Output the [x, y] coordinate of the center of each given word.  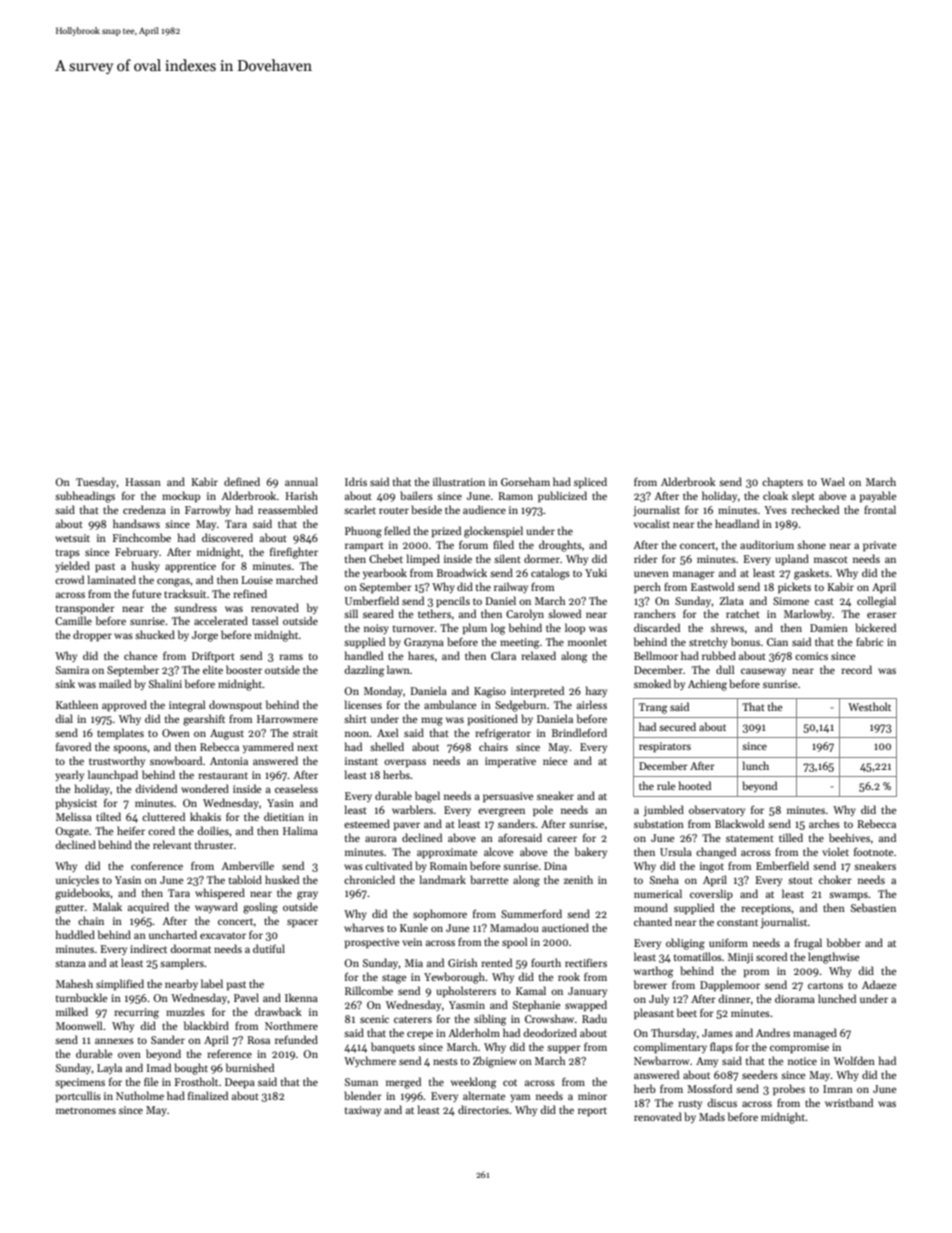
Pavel [246, 997]
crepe [420, 1035]
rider [646, 558]
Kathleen [77, 704]
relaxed [538, 655]
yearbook [385, 573]
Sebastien [873, 907]
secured [677, 726]
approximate [447, 853]
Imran [838, 1089]
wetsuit [72, 538]
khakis [205, 816]
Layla [109, 1068]
